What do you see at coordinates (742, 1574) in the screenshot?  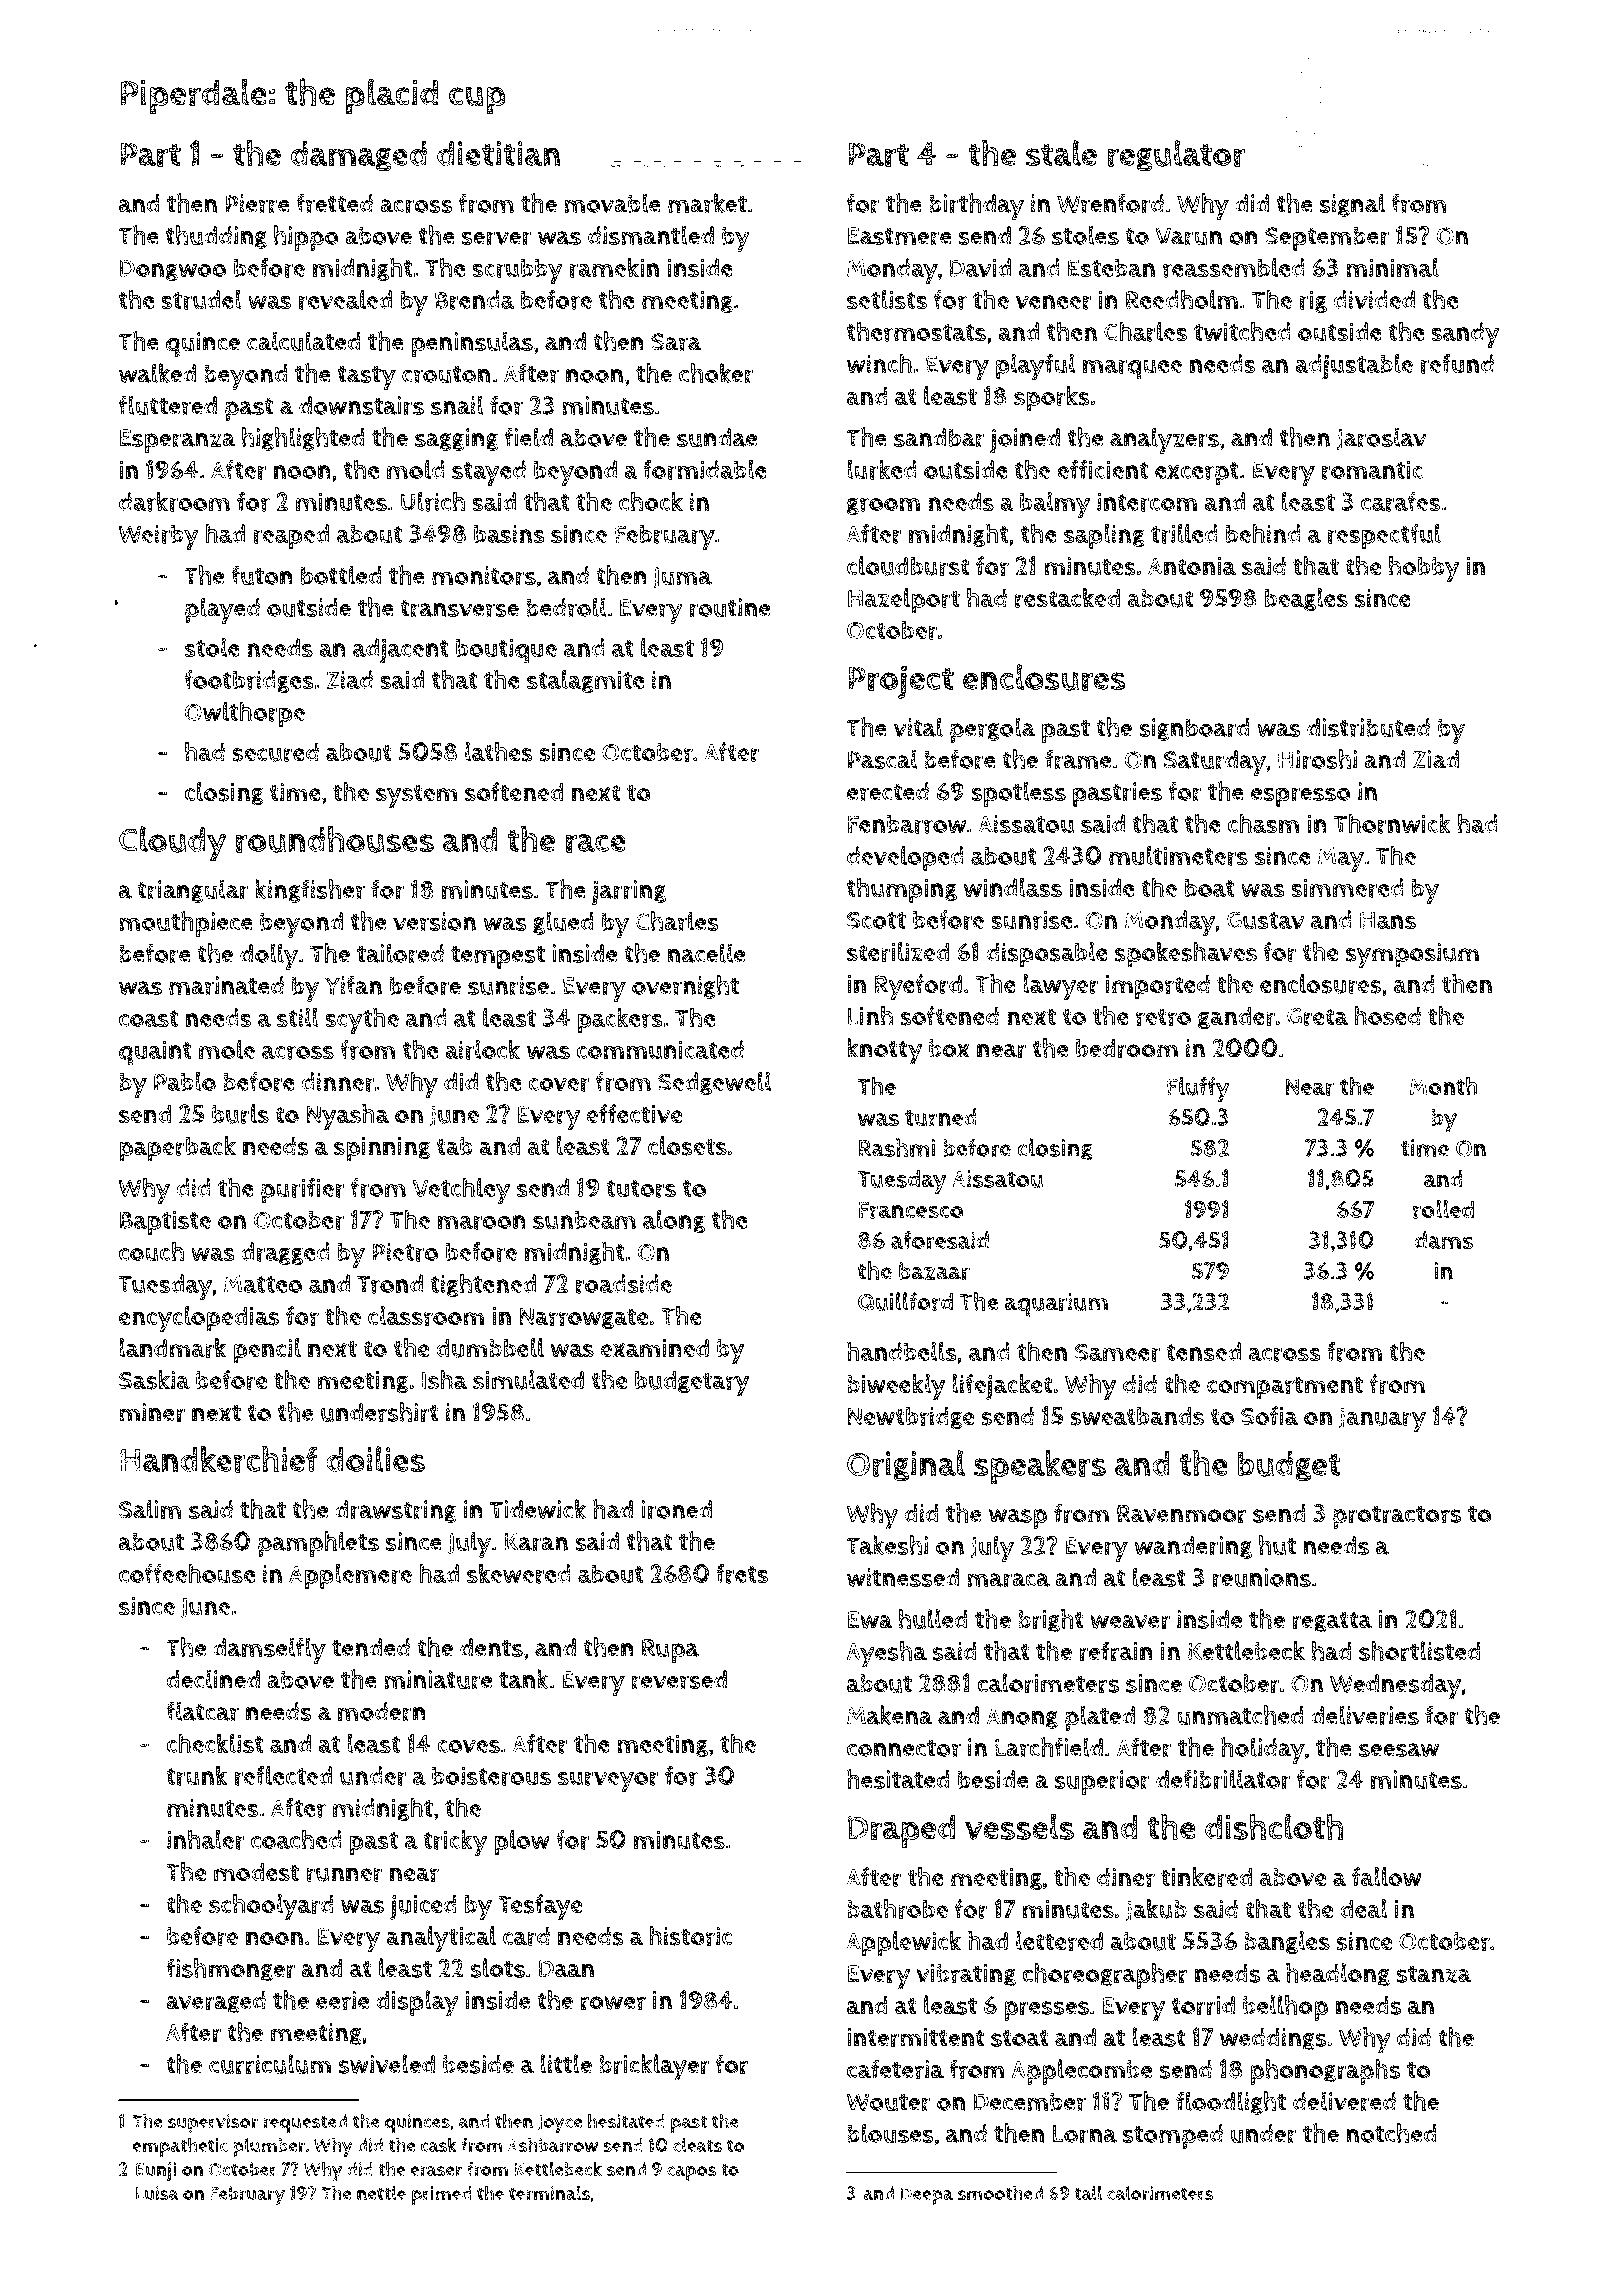 I see `frets` at bounding box center [742, 1574].
